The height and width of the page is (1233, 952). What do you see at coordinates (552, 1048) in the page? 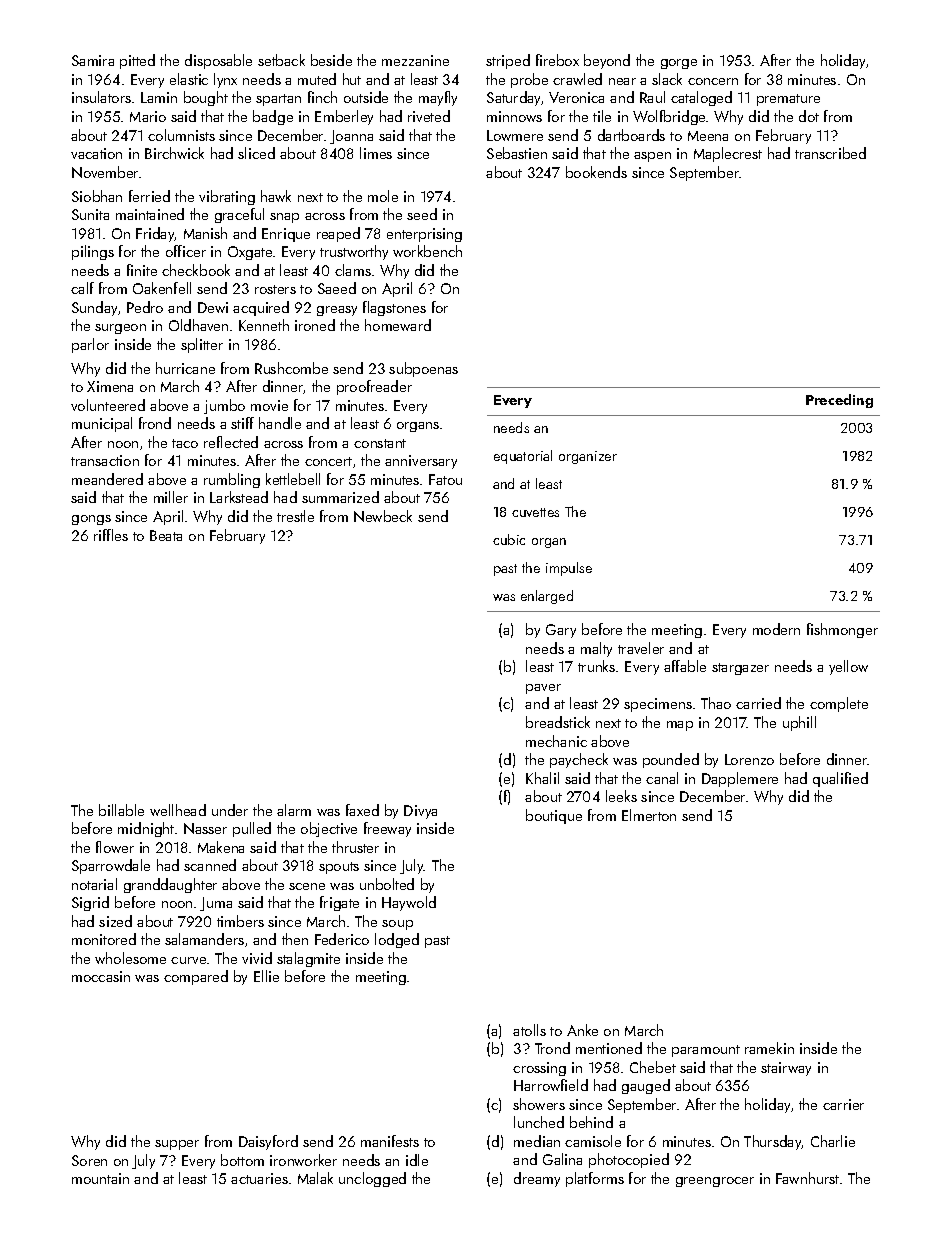
I see `Trond` at bounding box center [552, 1048].
